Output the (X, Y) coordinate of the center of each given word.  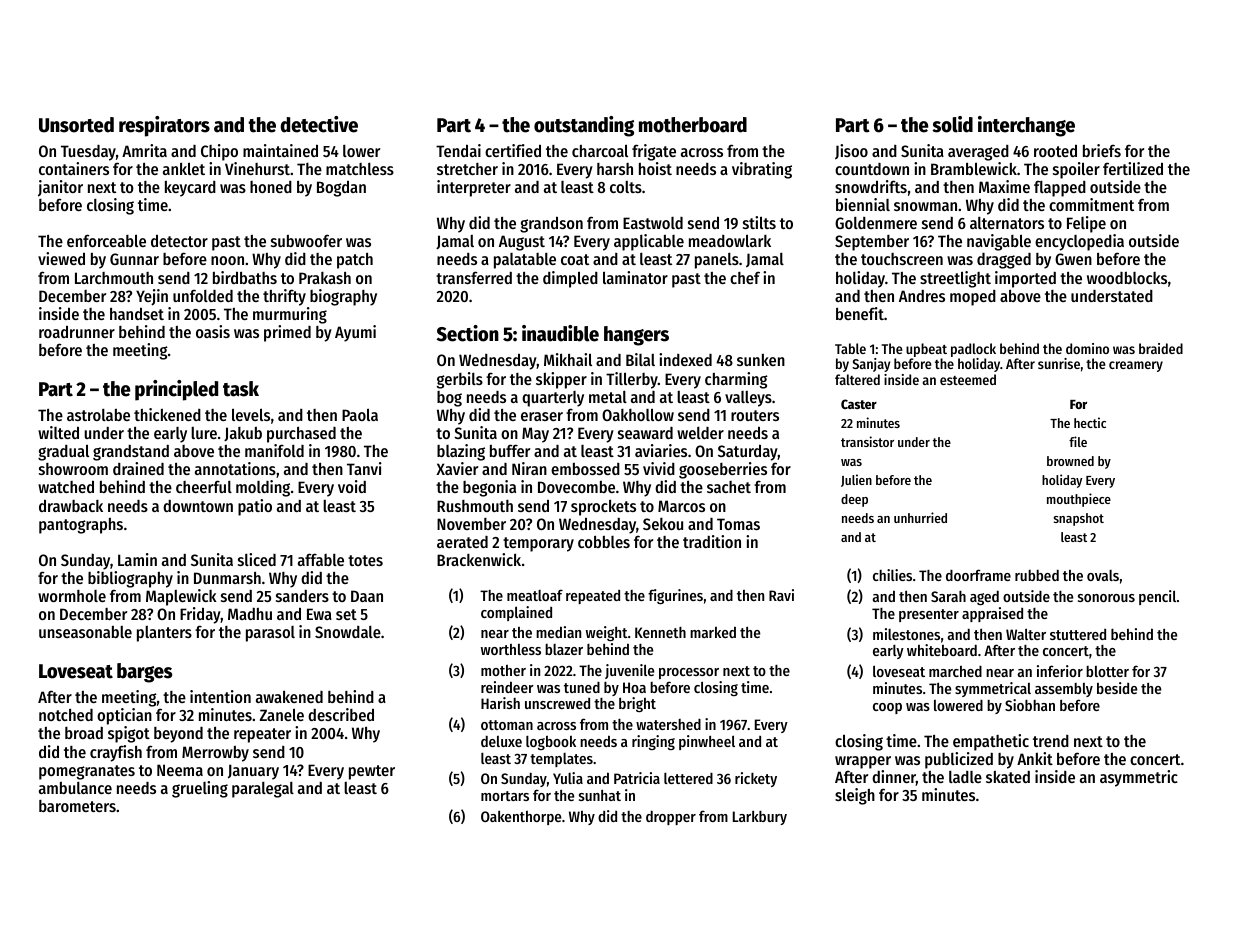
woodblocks (1127, 278)
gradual (63, 452)
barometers (77, 806)
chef (745, 277)
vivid (659, 468)
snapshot (1079, 519)
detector (179, 240)
